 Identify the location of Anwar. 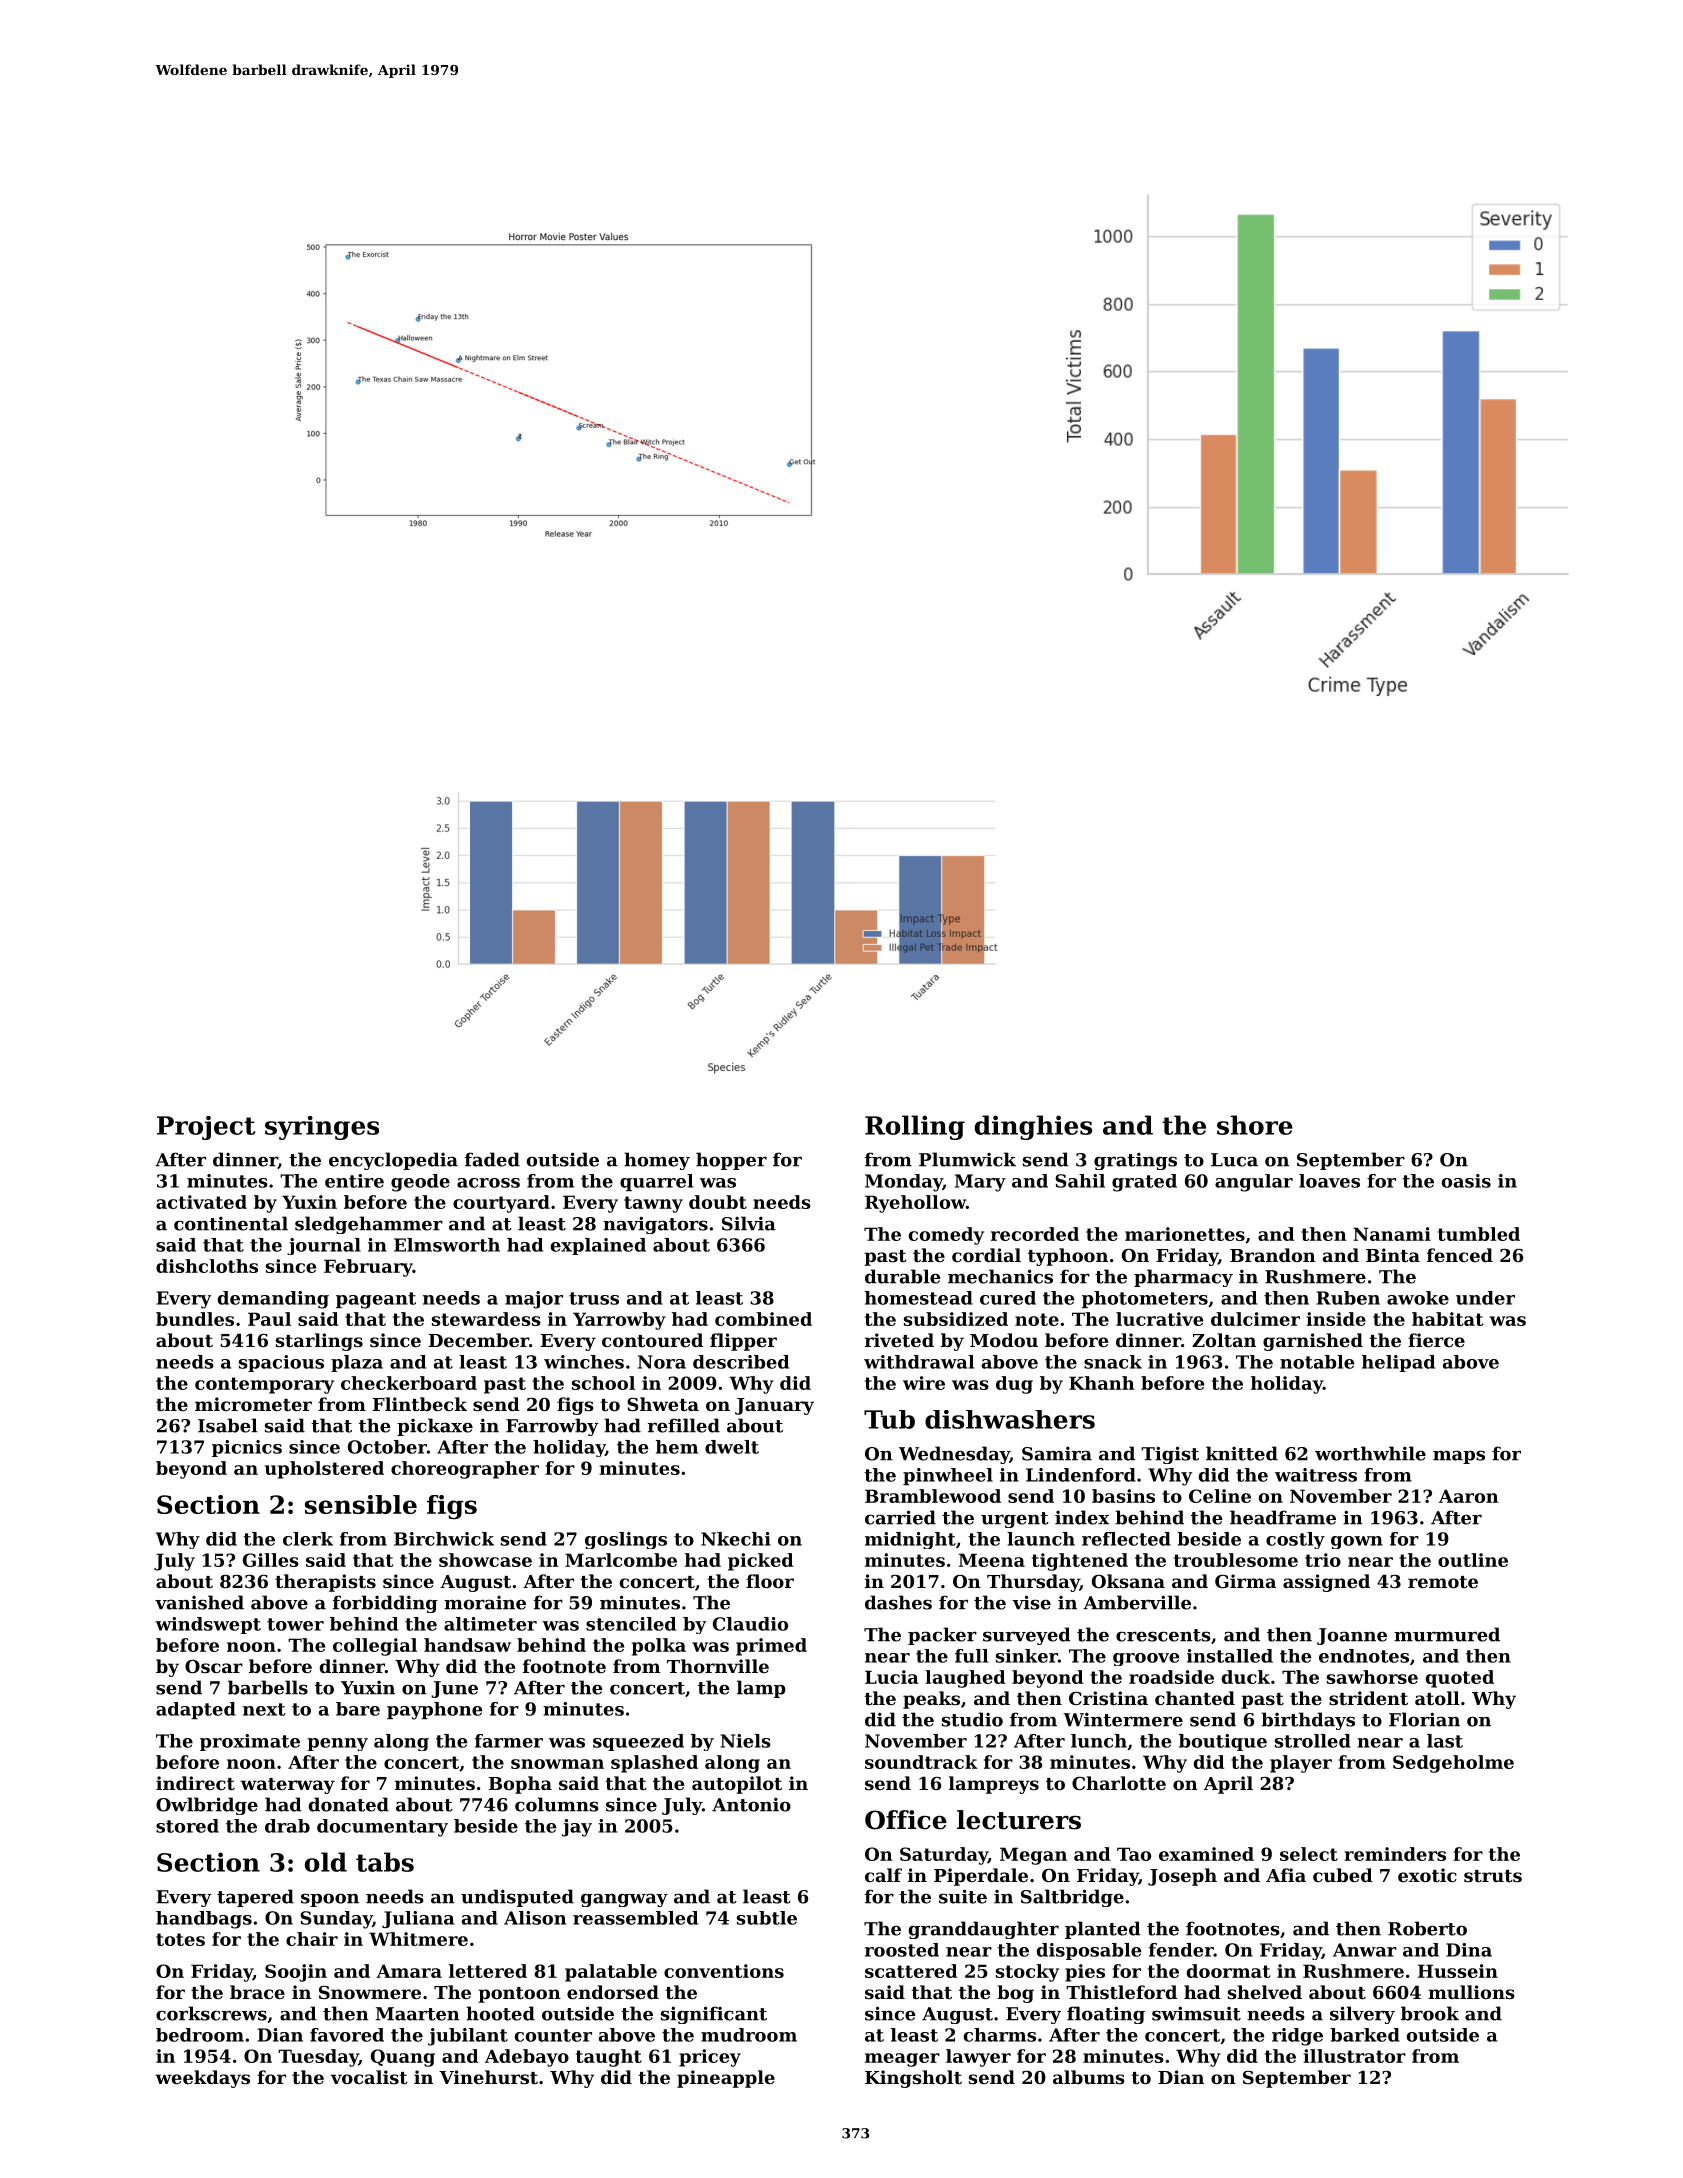
(1365, 1950).
